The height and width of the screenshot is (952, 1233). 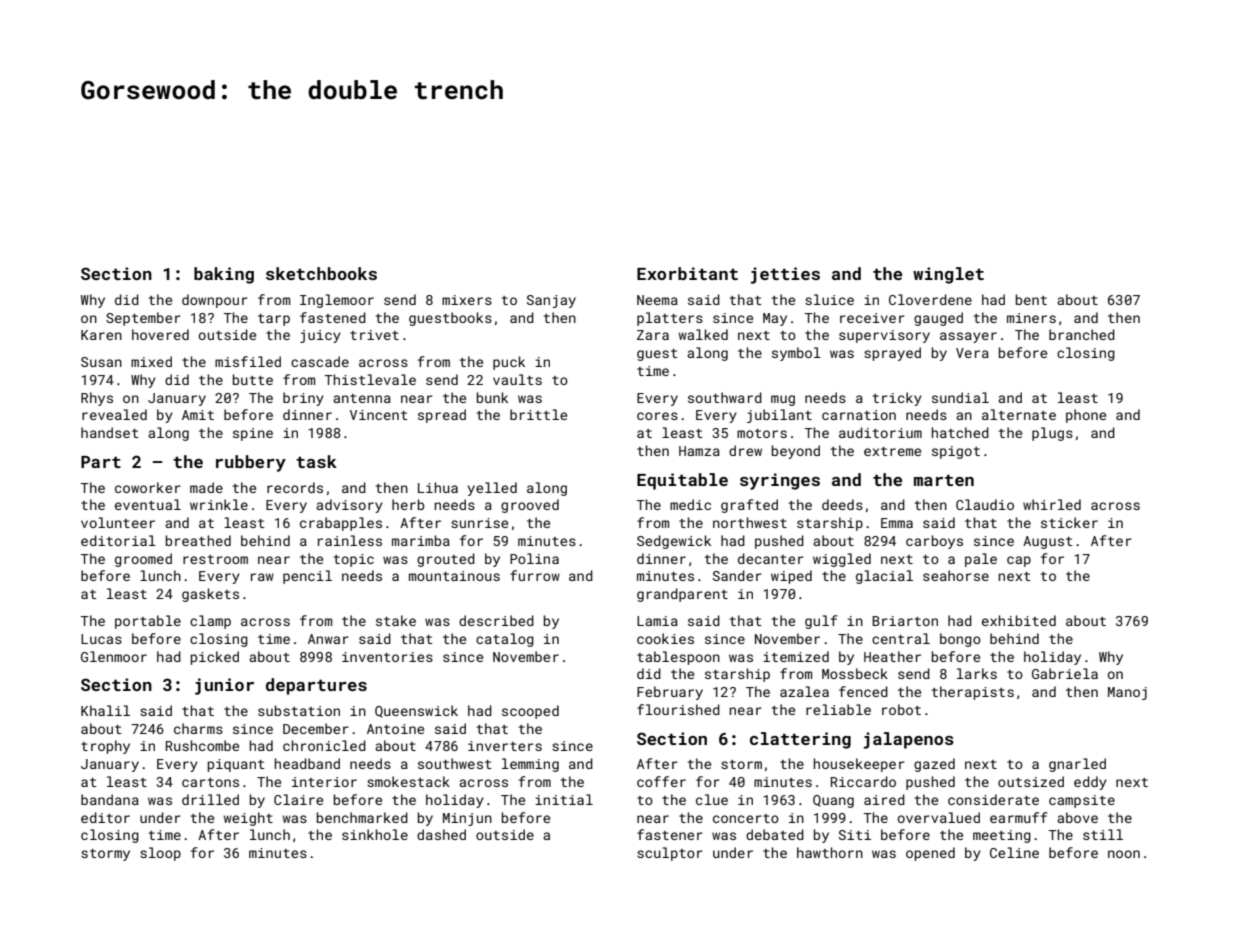 I want to click on rainless, so click(x=350, y=540).
